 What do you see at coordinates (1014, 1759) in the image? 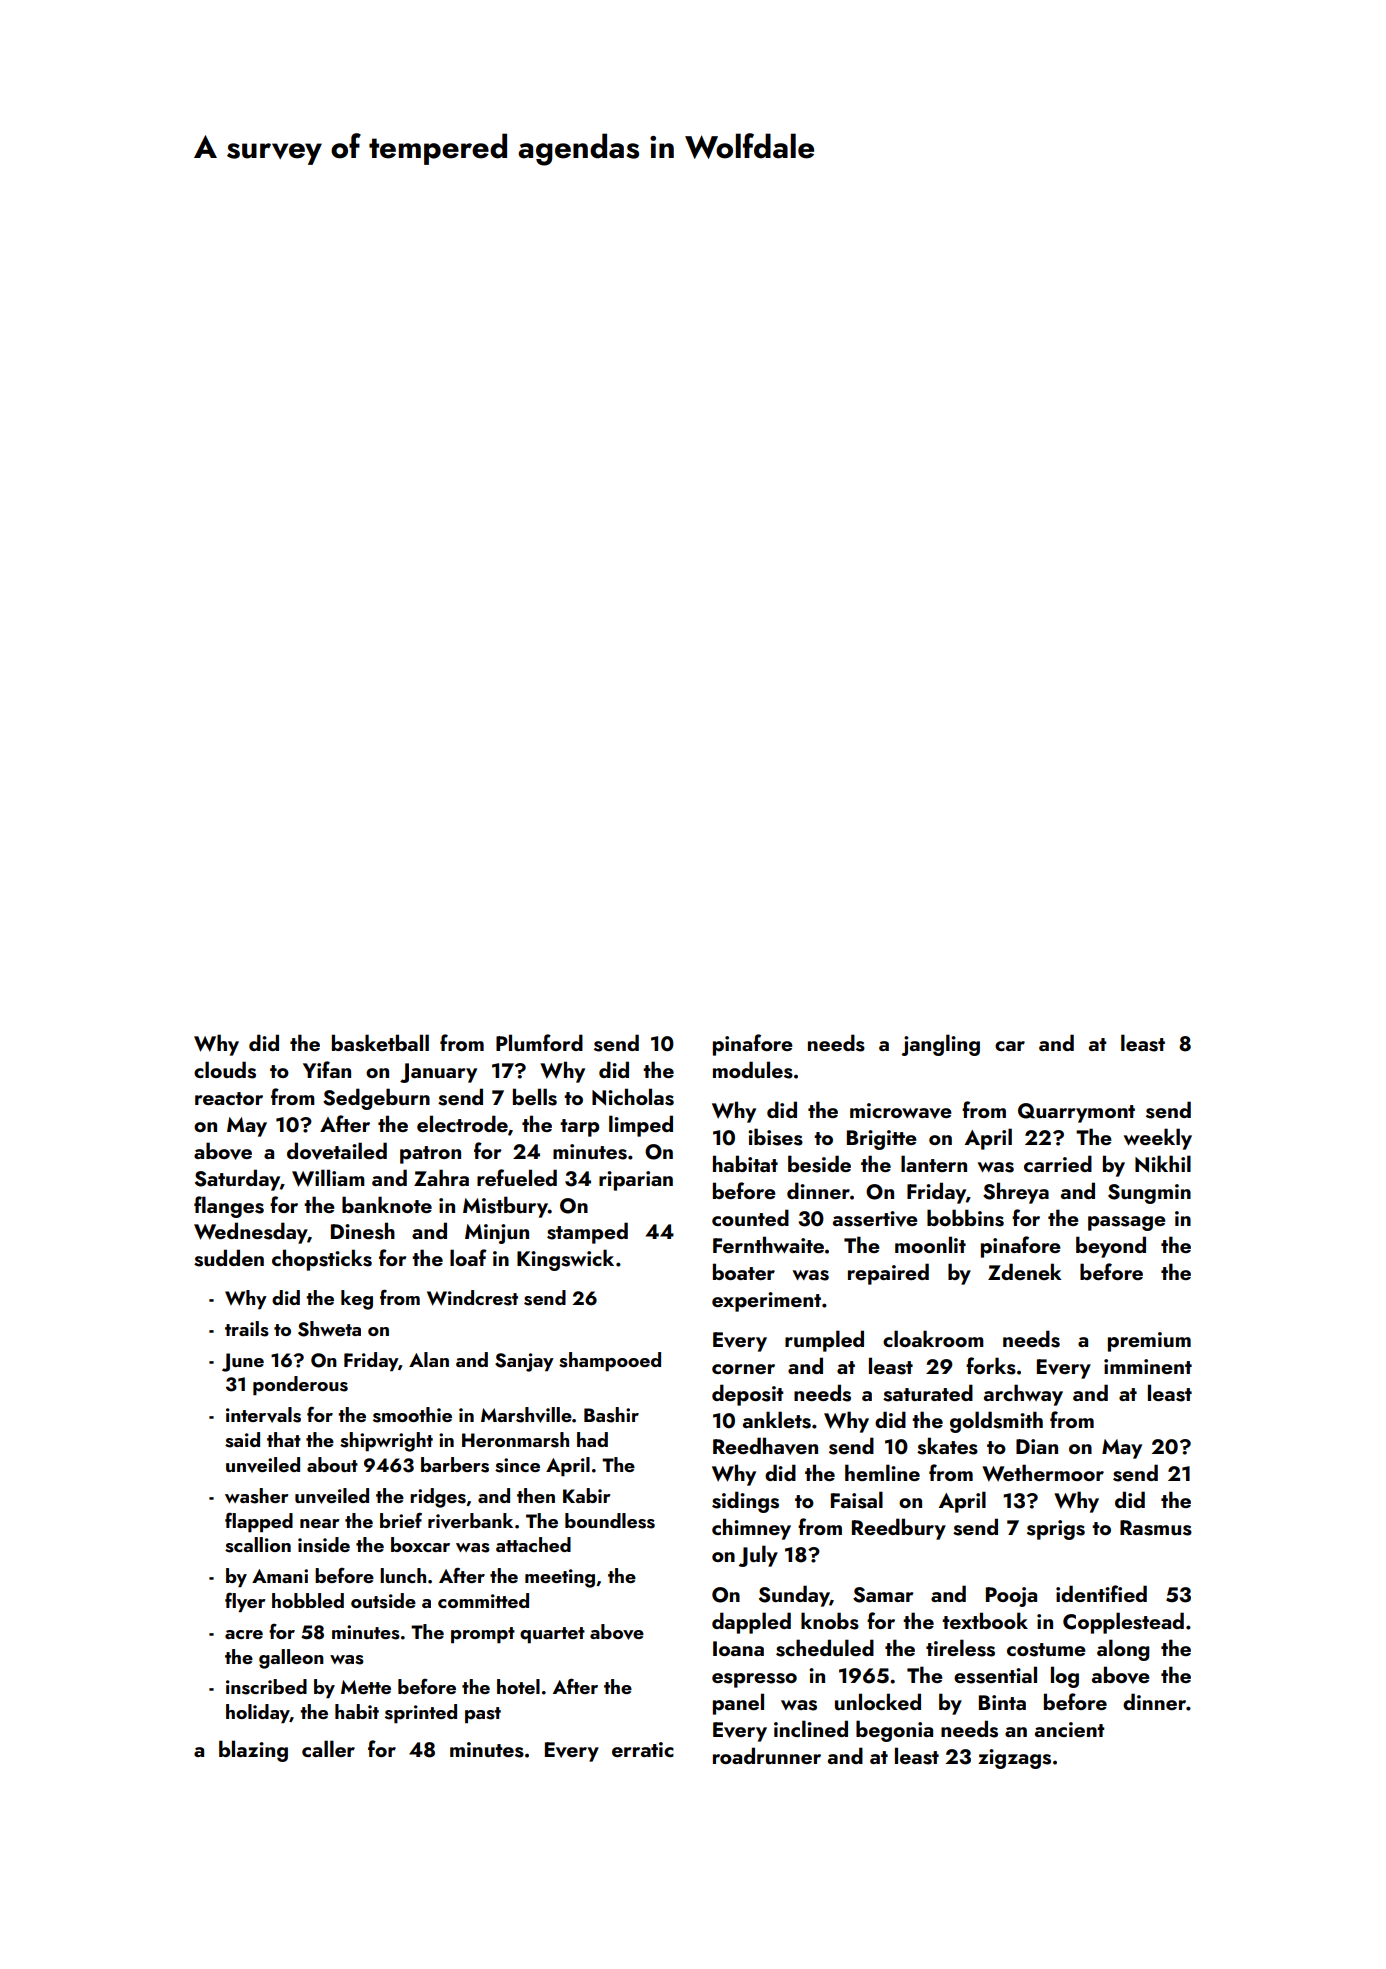
I see `zigzags` at bounding box center [1014, 1759].
